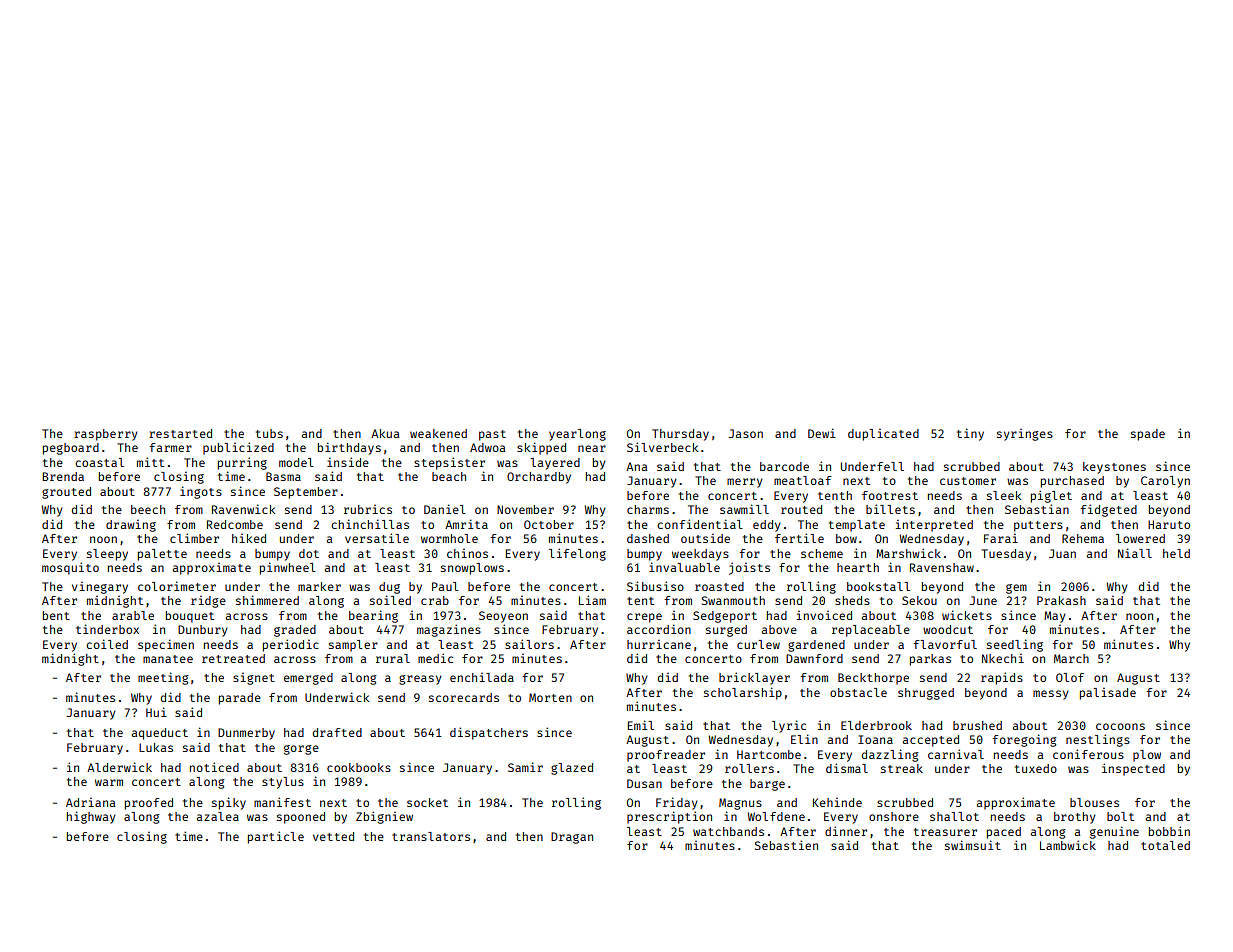 Image resolution: width=1233 pixels, height=952 pixels. Describe the element at coordinates (662, 447) in the image. I see `Silverbeck` at that location.
